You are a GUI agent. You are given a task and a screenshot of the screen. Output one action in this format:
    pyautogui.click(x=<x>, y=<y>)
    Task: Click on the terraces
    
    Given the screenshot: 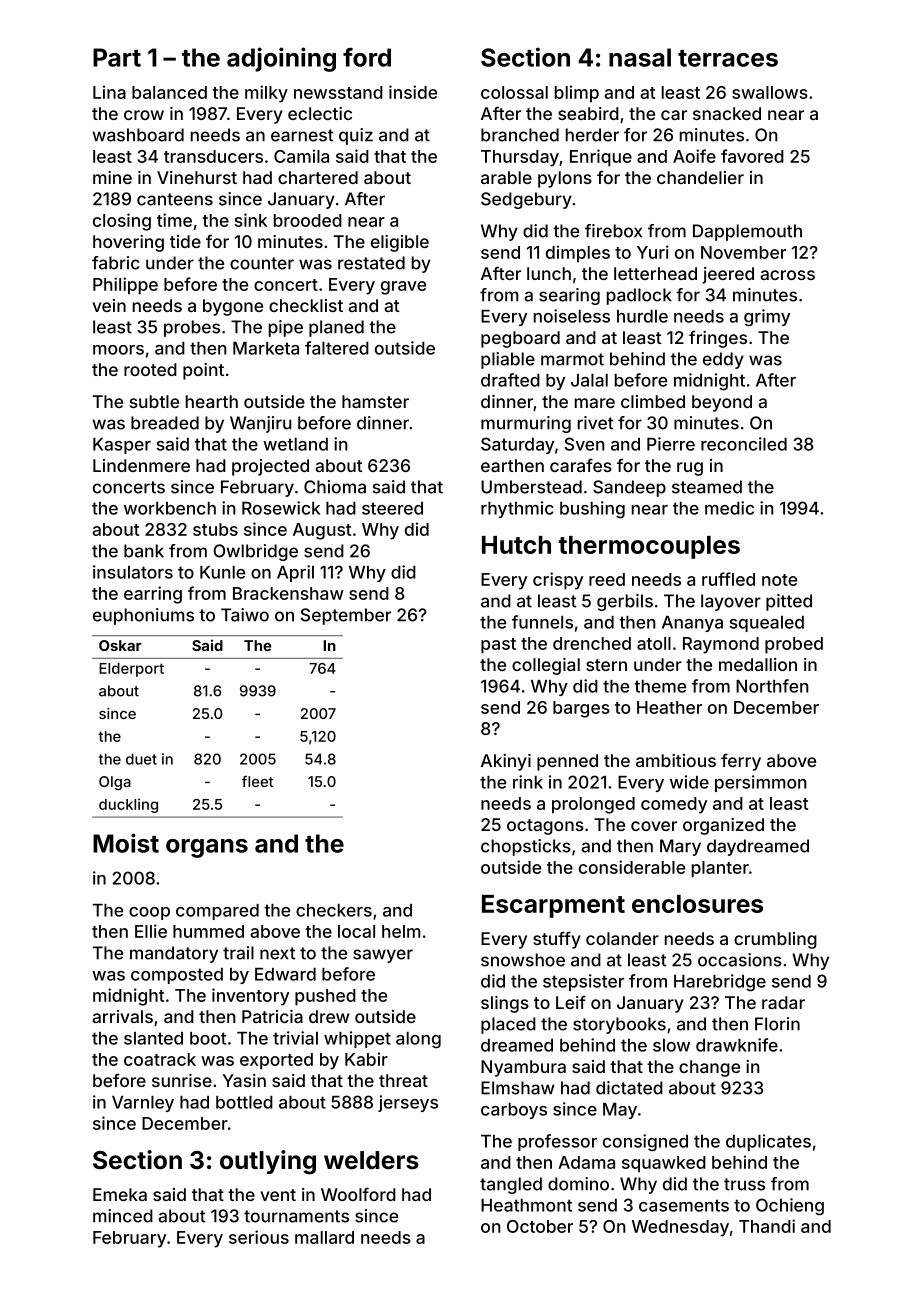 What is the action you would take?
    pyautogui.click(x=728, y=58)
